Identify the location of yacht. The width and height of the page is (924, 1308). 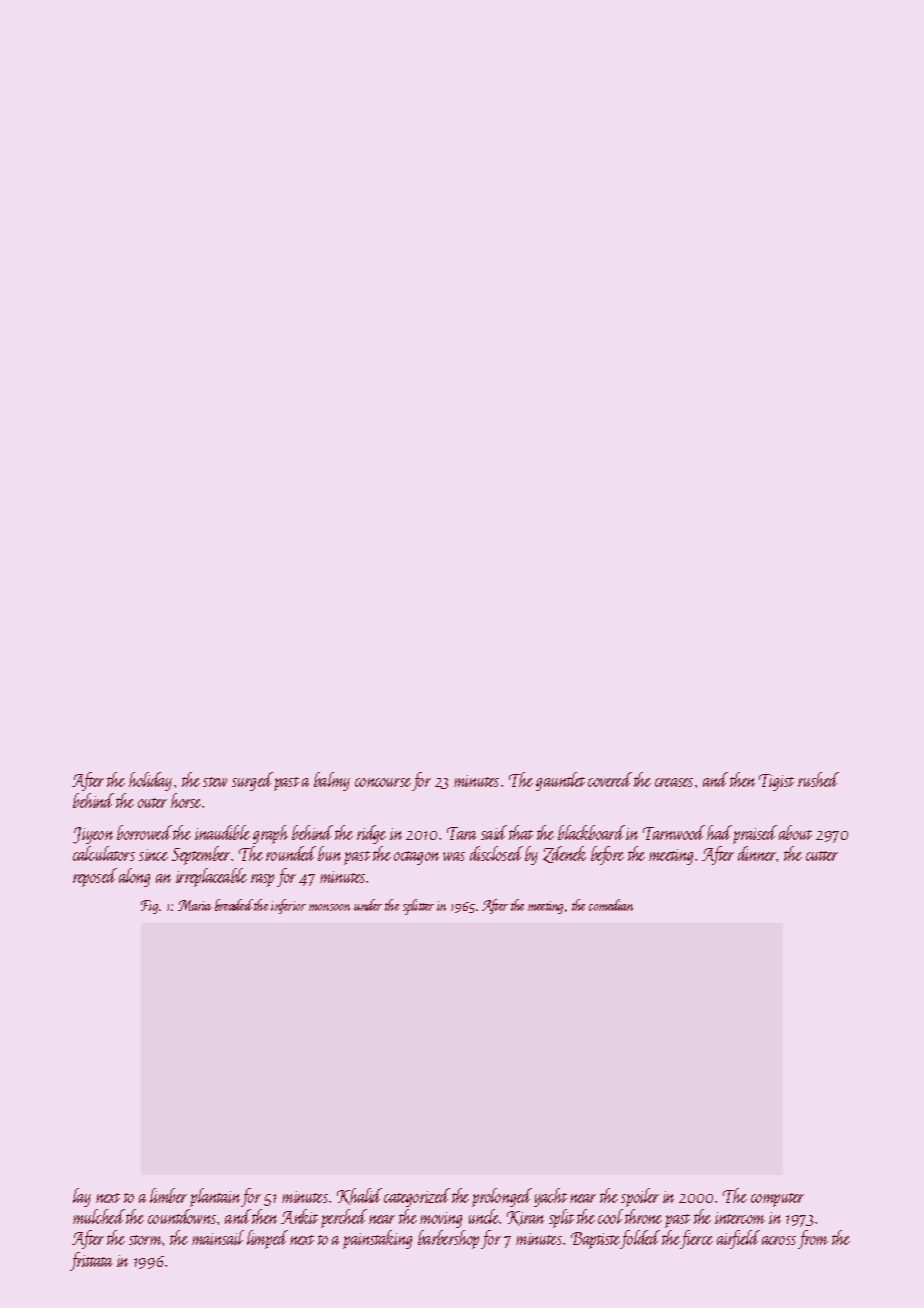
(550, 1197).
